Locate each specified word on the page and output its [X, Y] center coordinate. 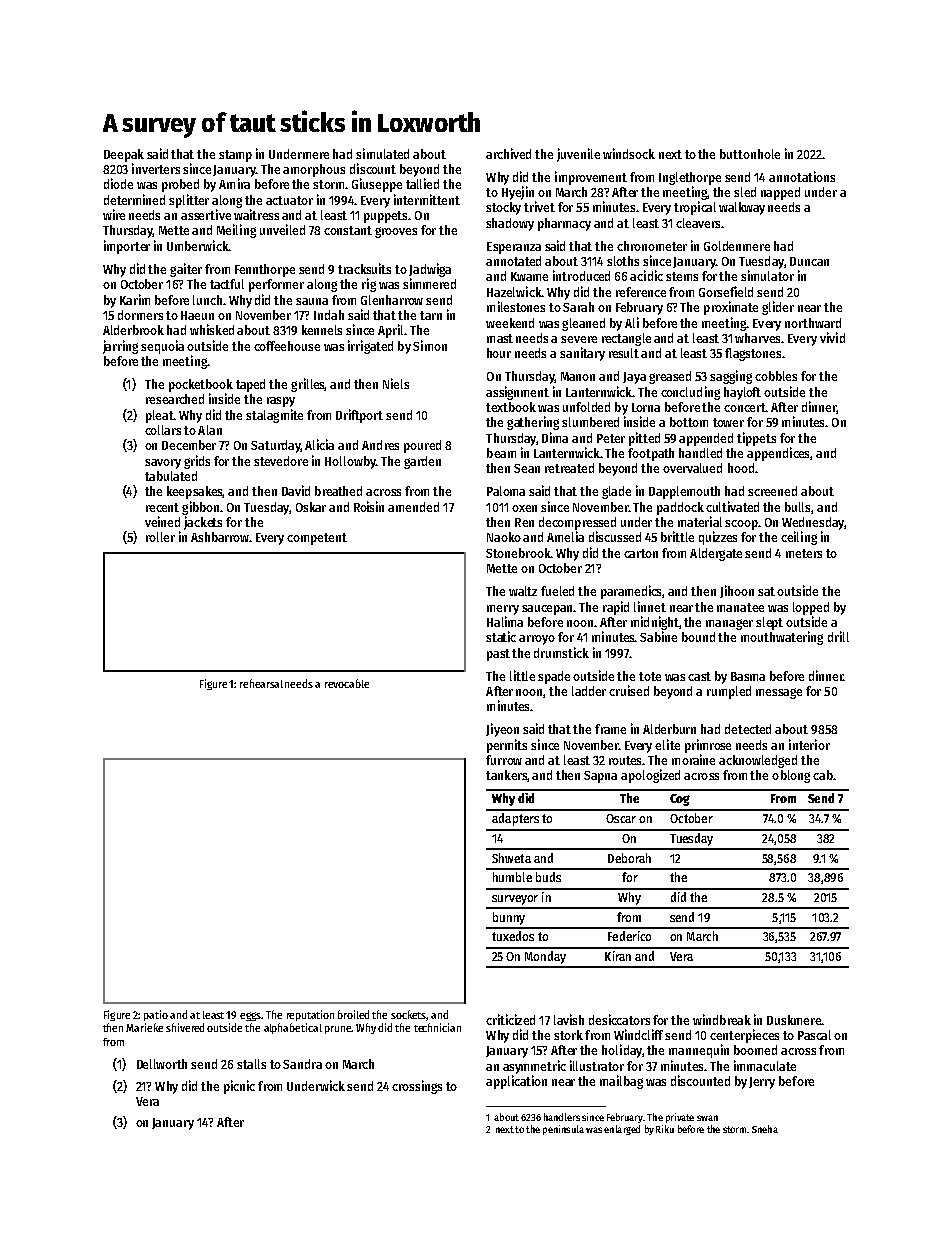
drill [838, 636]
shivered [185, 1027]
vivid [832, 337]
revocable [347, 683]
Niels [396, 383]
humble [512, 877]
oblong [791, 776]
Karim [135, 299]
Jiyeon [502, 730]
